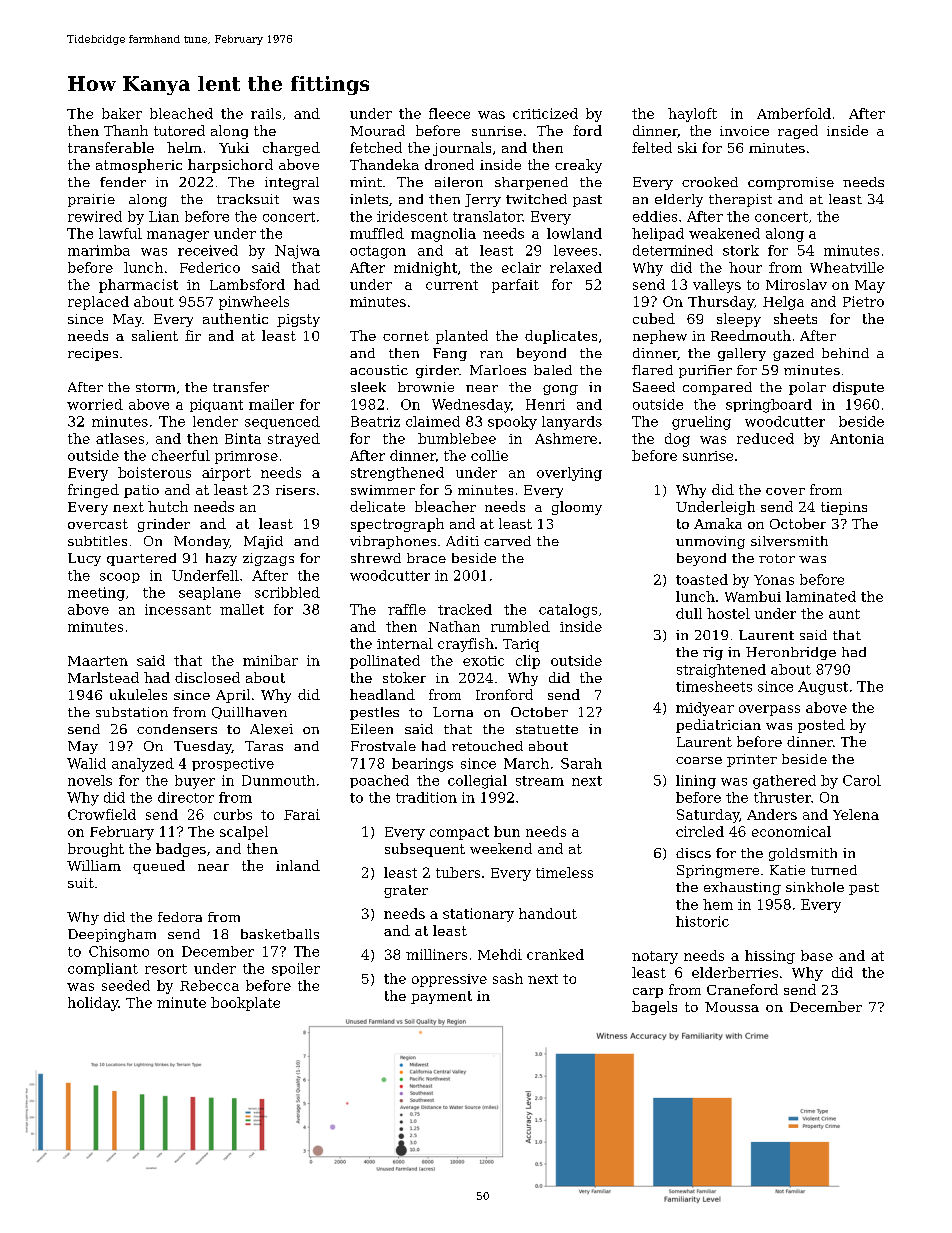  Describe the element at coordinates (817, 955) in the screenshot. I see `base` at that location.
